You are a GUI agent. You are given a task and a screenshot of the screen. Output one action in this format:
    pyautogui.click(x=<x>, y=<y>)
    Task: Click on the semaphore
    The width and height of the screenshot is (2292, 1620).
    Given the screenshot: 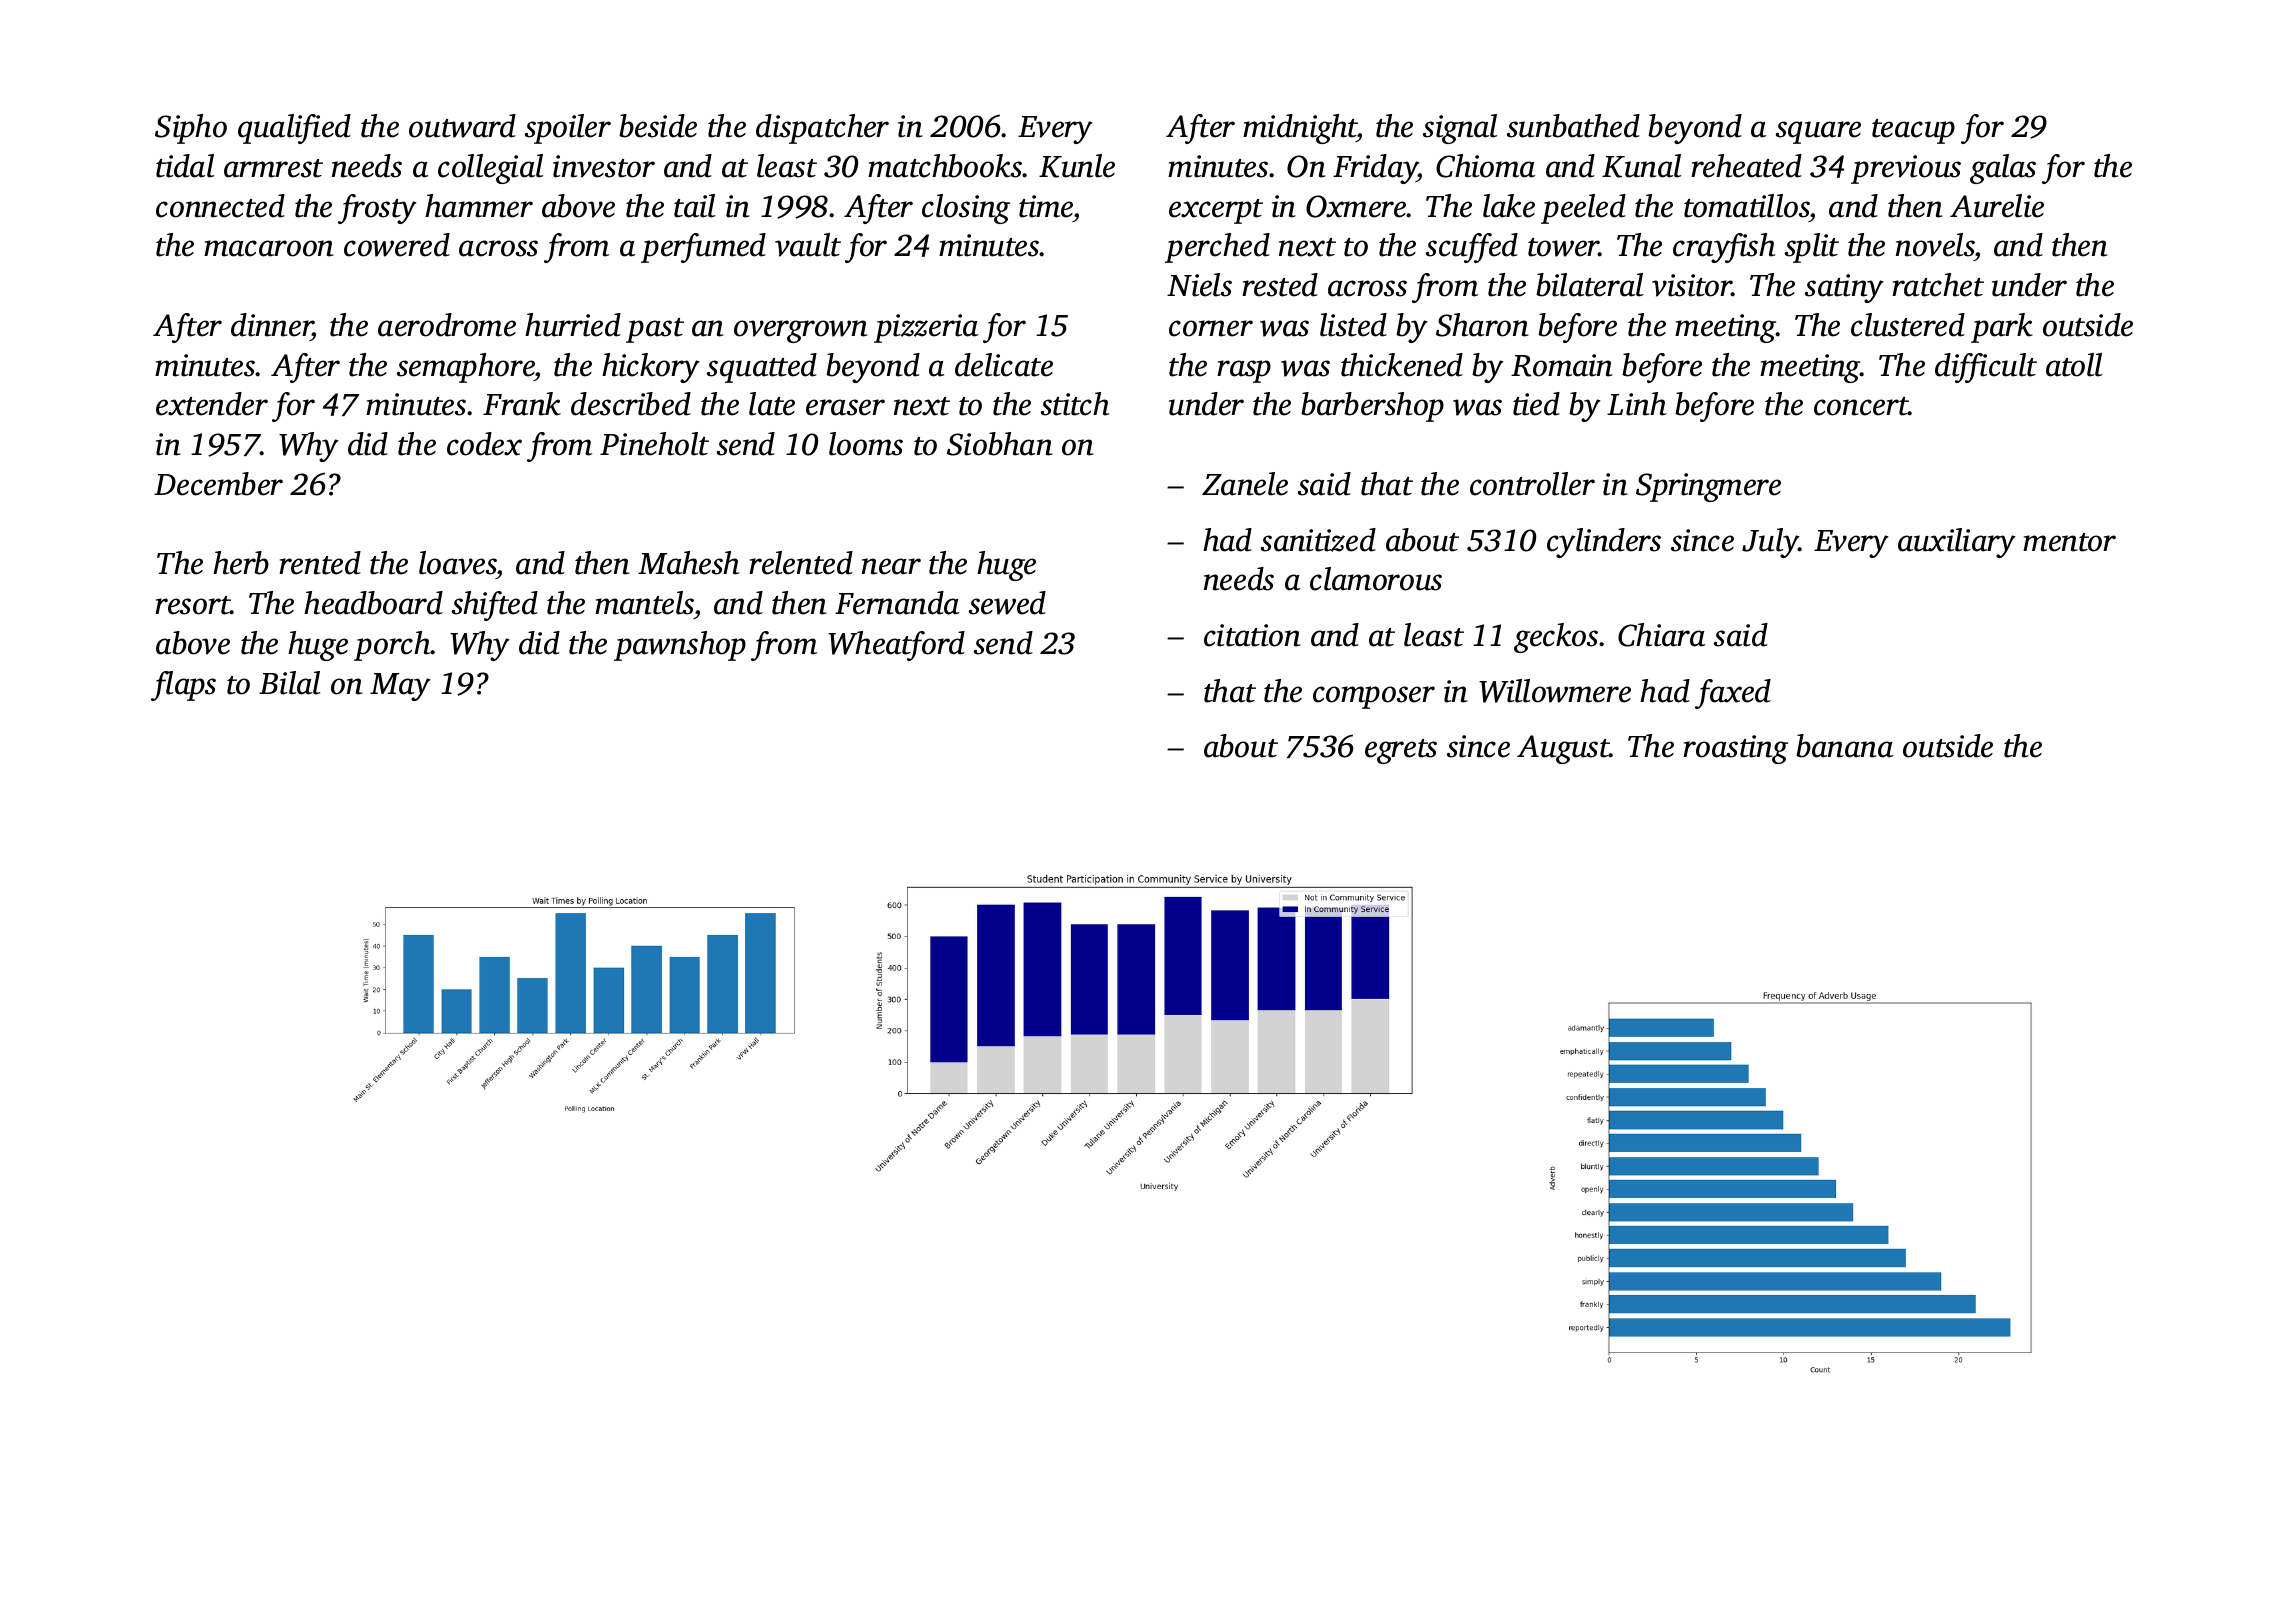 What is the action you would take?
    pyautogui.click(x=466, y=368)
